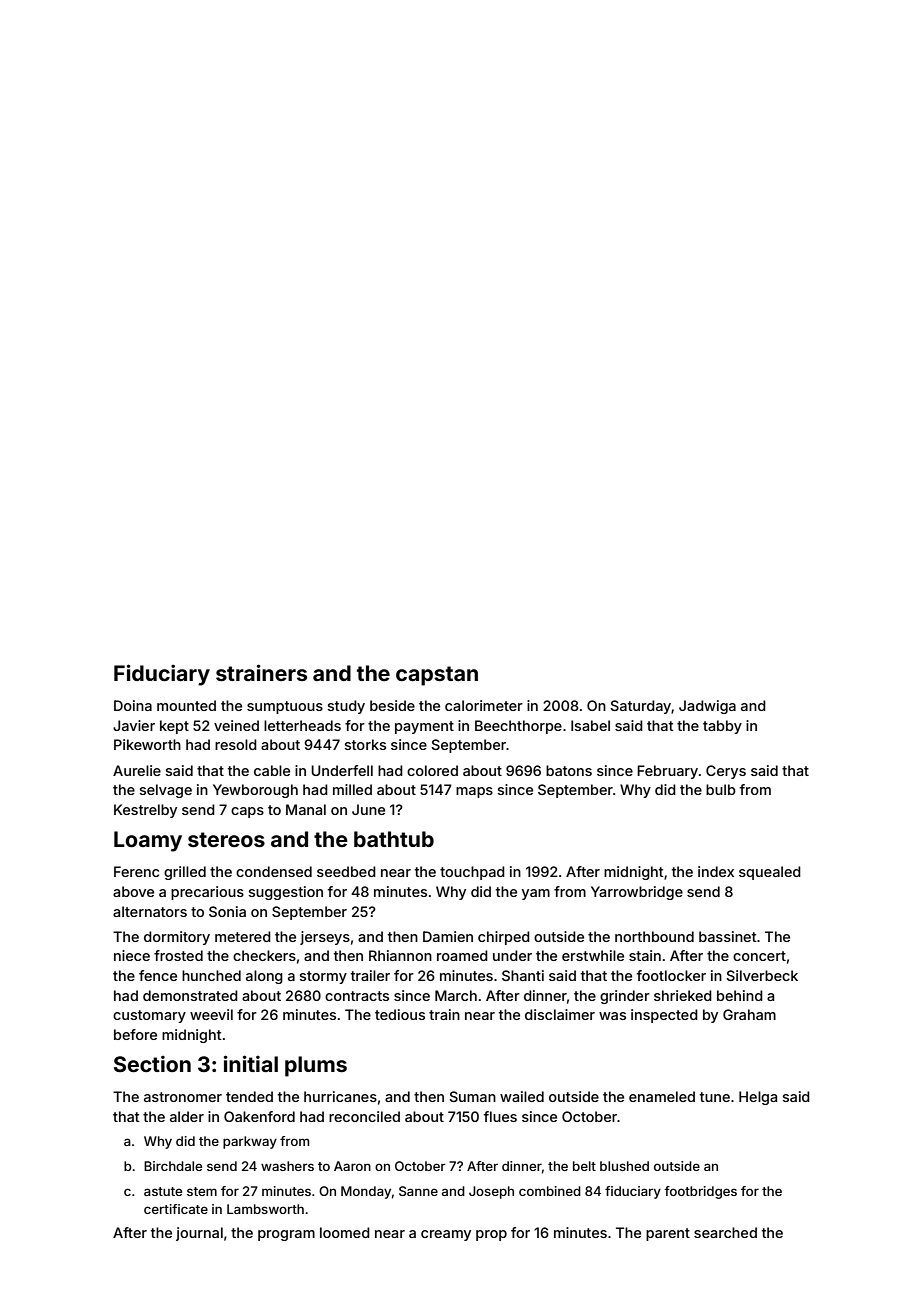  Describe the element at coordinates (491, 1235) in the page. I see `prop` at that location.
